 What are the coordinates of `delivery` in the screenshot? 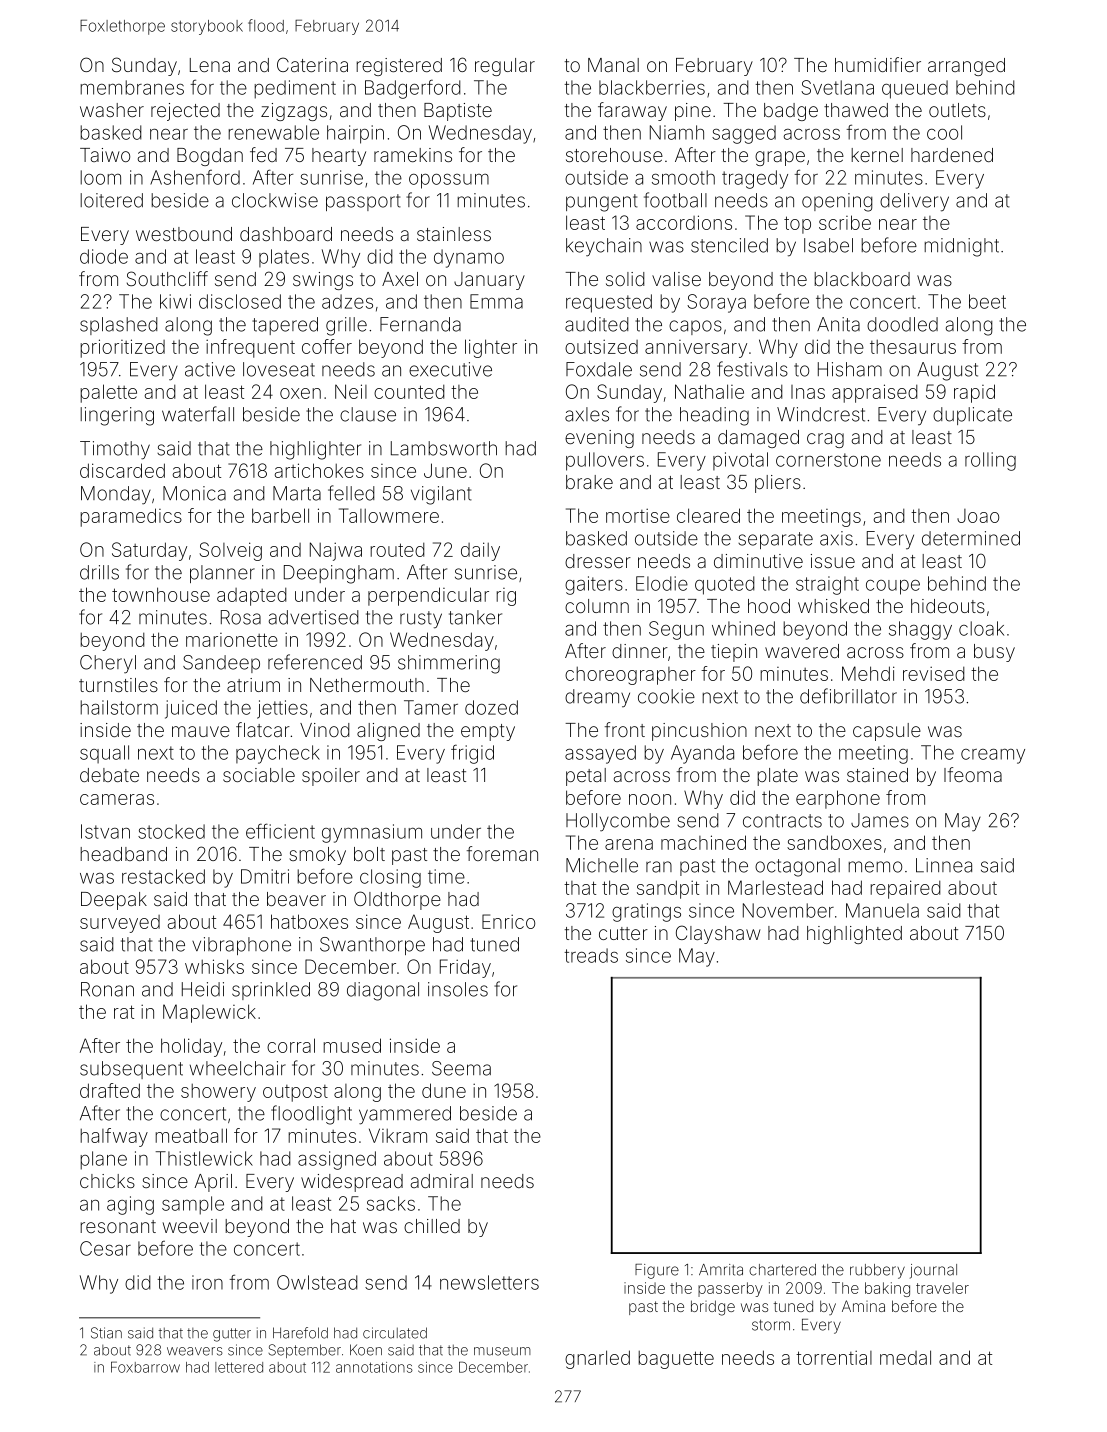 It's located at (914, 202).
